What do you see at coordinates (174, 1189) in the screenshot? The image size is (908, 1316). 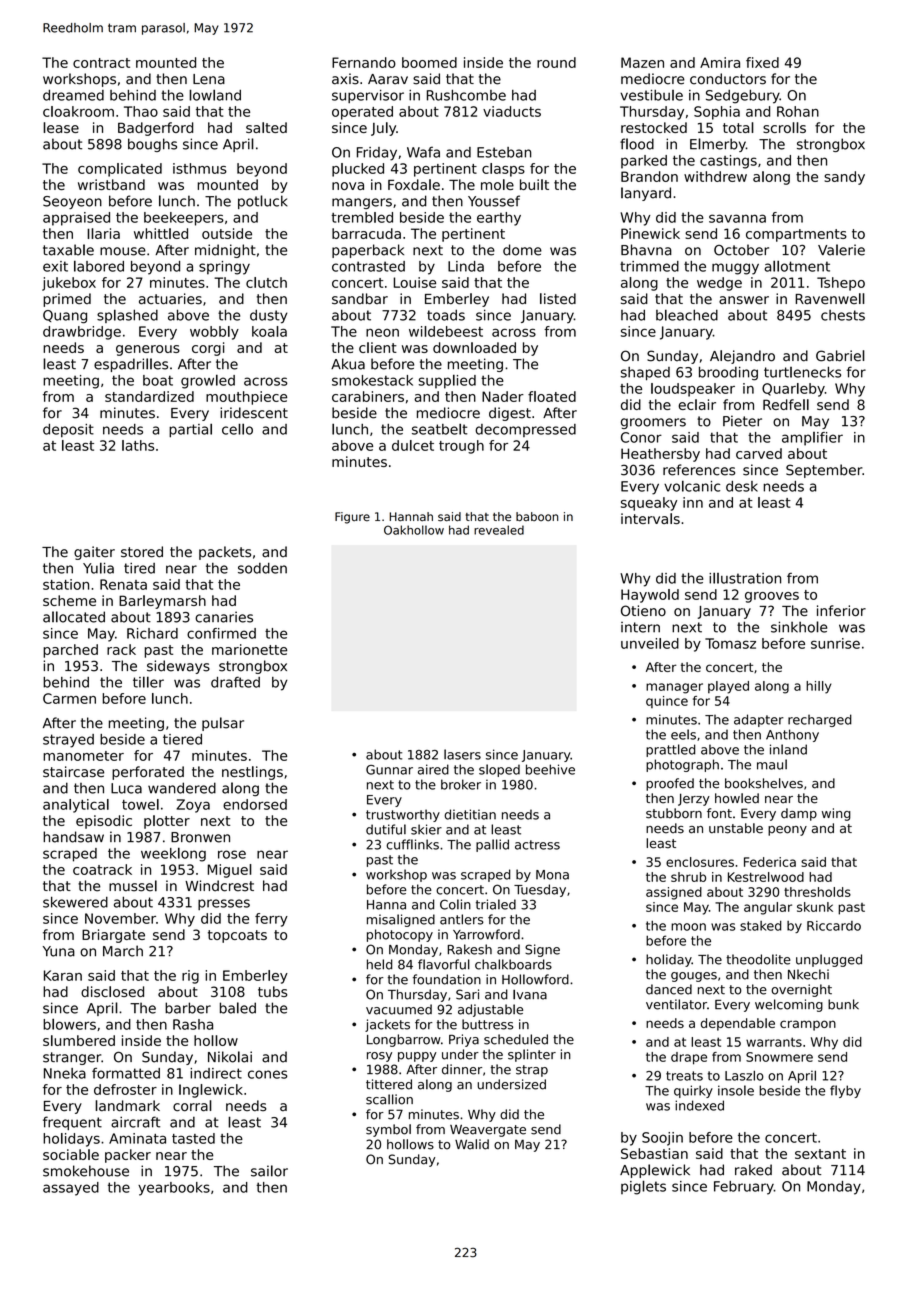 I see `yearbooks` at bounding box center [174, 1189].
